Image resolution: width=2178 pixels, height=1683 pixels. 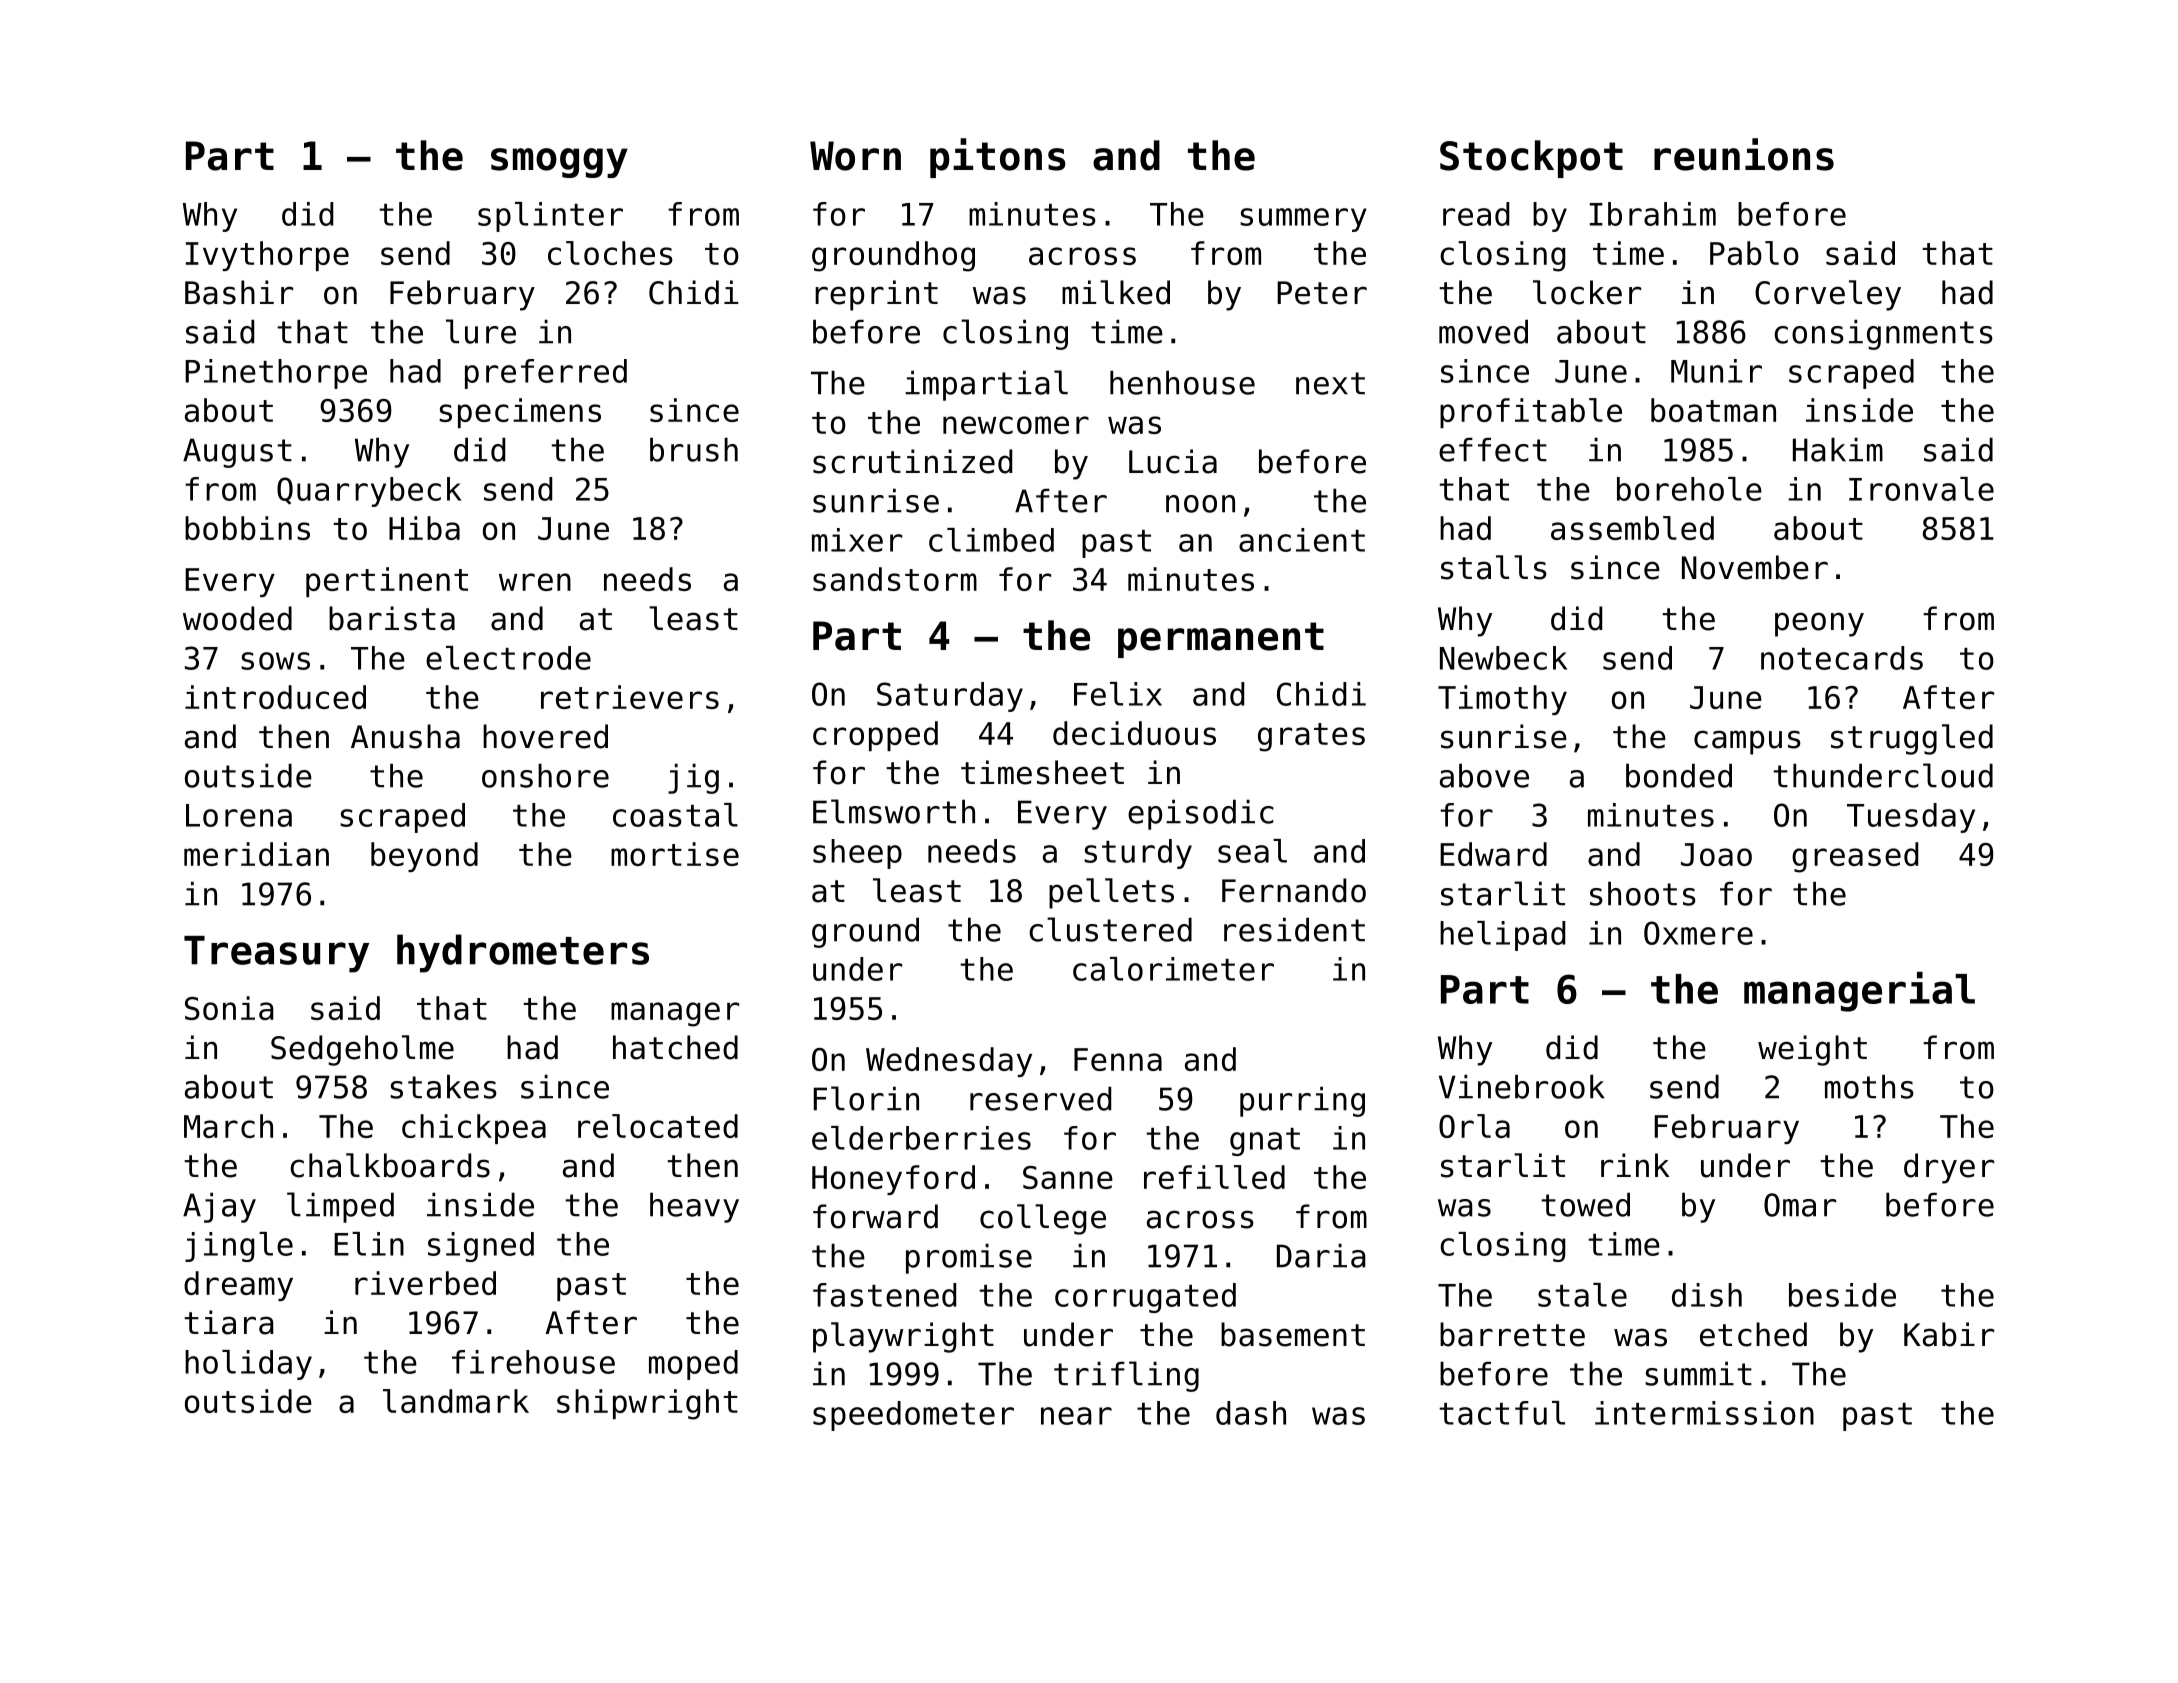 I want to click on pitons, so click(x=998, y=158).
